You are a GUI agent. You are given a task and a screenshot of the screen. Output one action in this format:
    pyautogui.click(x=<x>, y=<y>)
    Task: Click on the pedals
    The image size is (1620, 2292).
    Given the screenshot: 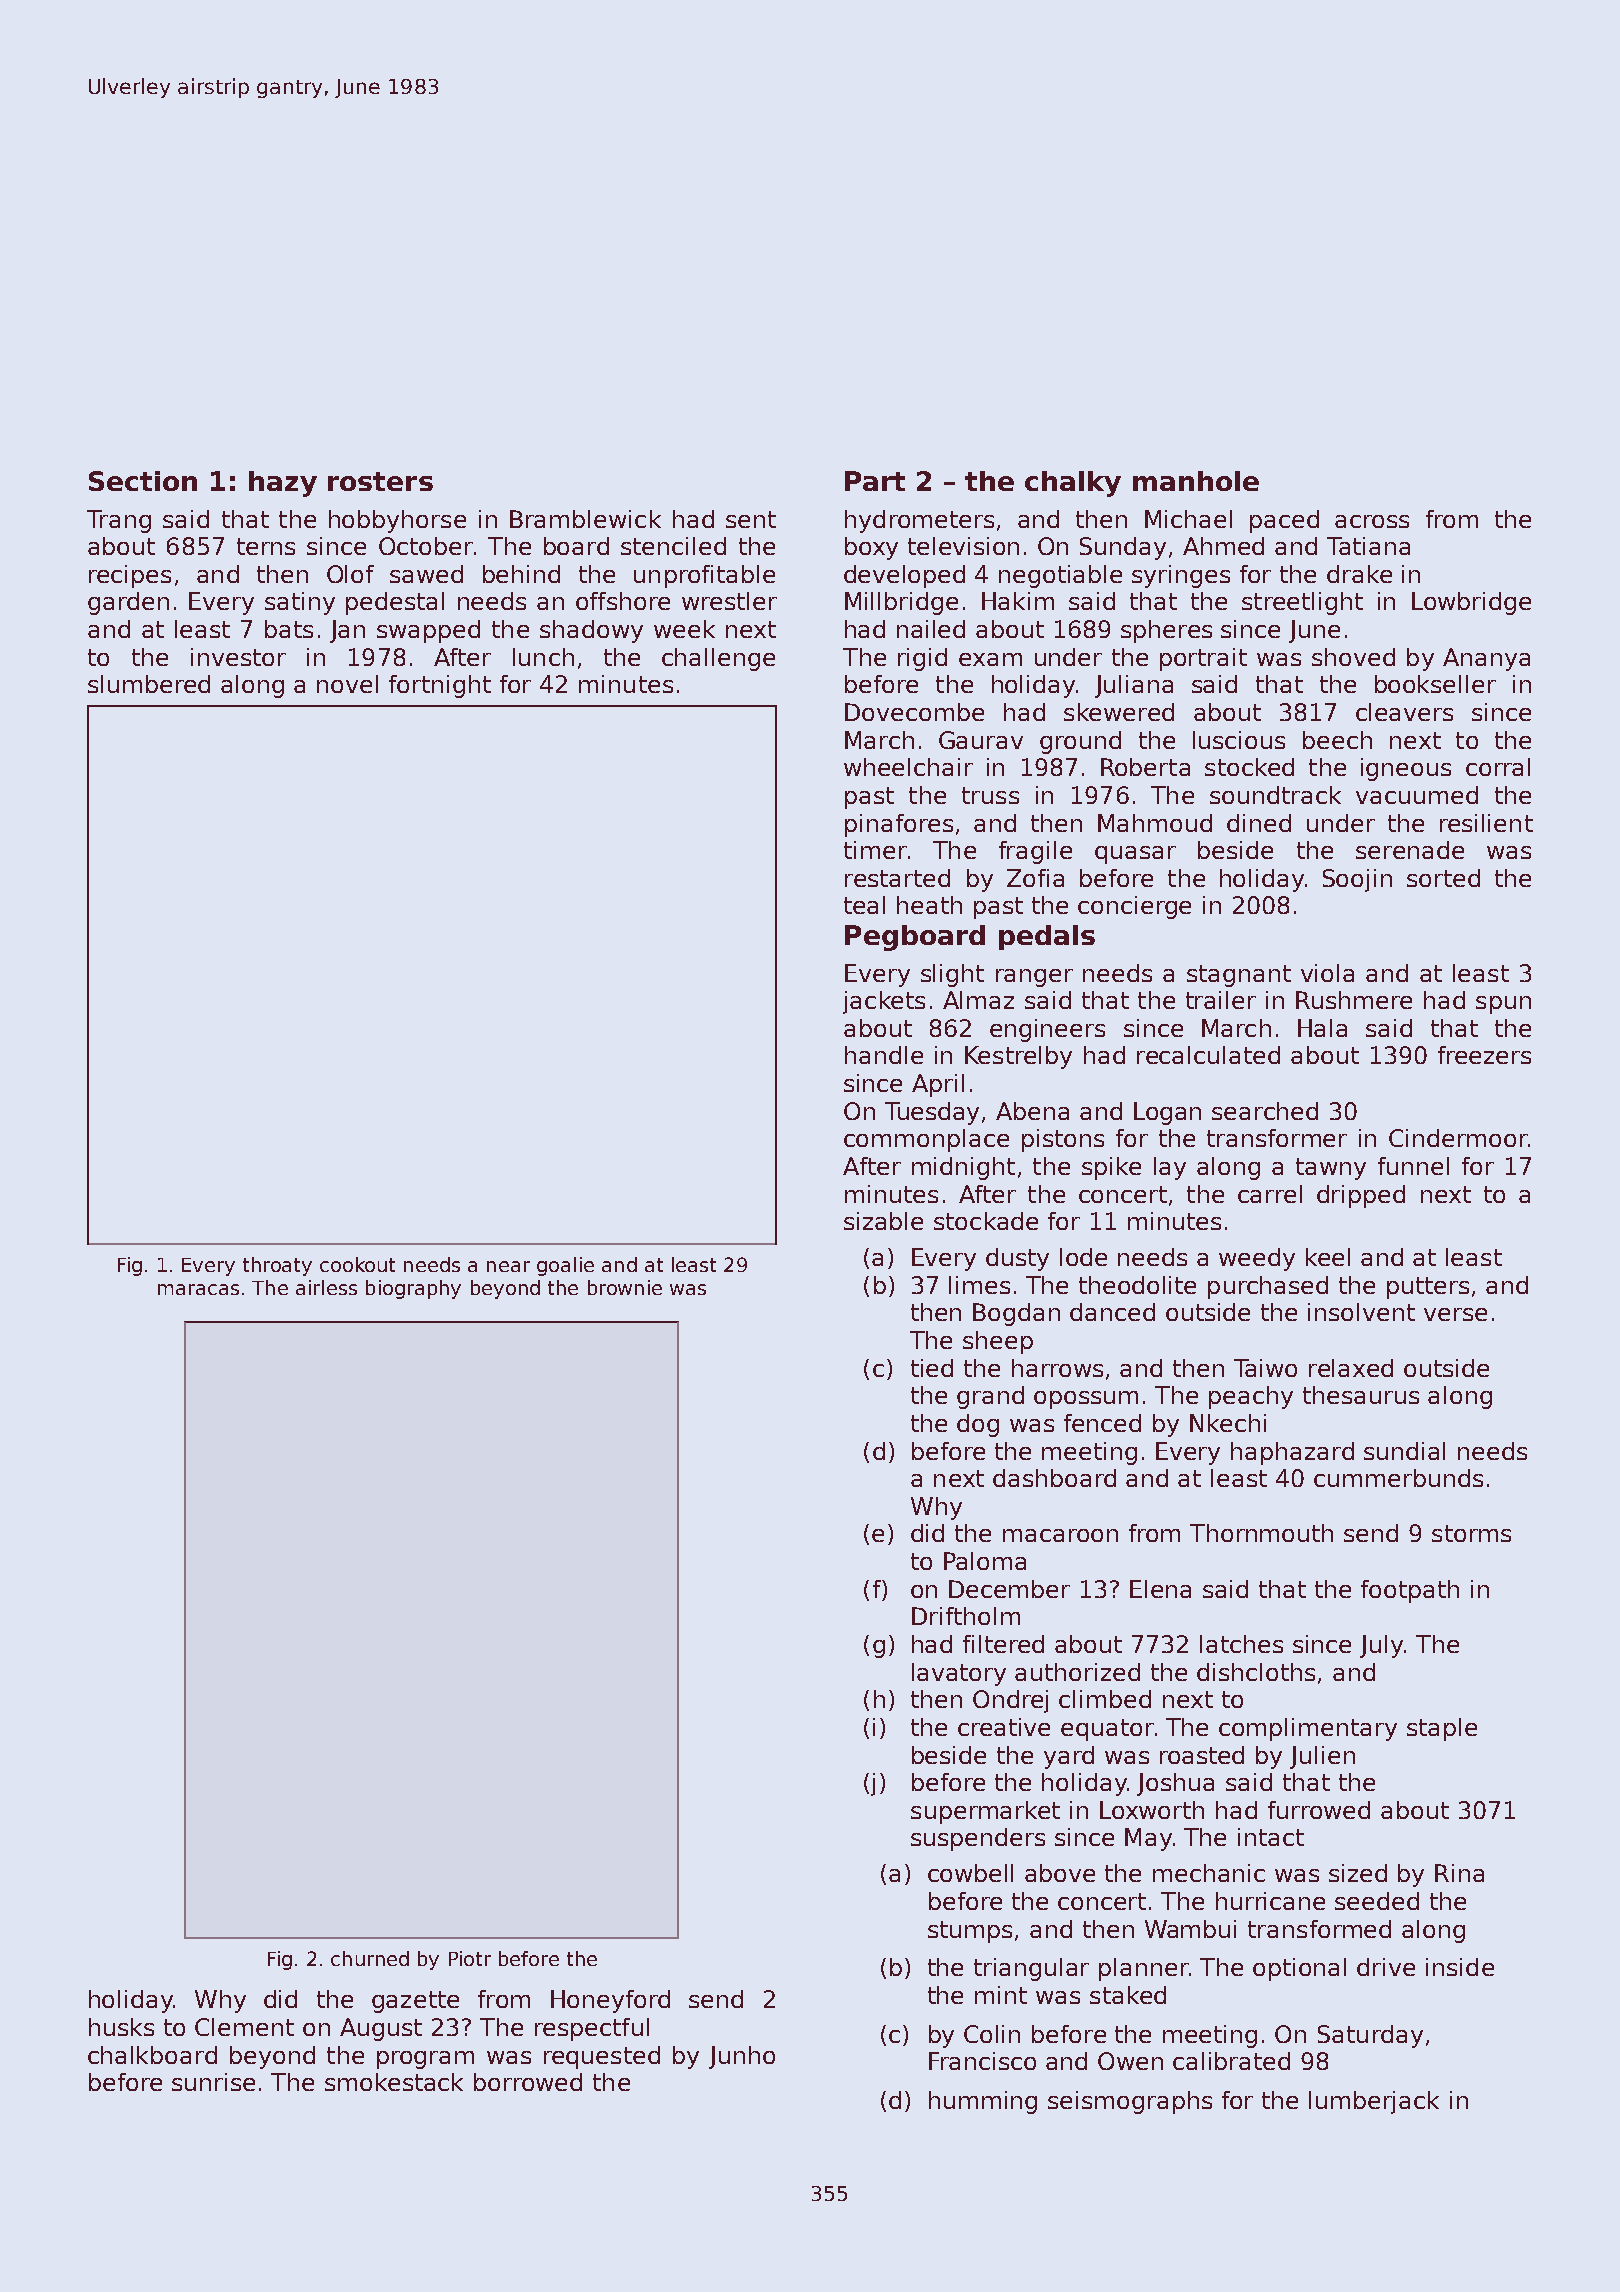 What is the action you would take?
    pyautogui.click(x=1047, y=937)
